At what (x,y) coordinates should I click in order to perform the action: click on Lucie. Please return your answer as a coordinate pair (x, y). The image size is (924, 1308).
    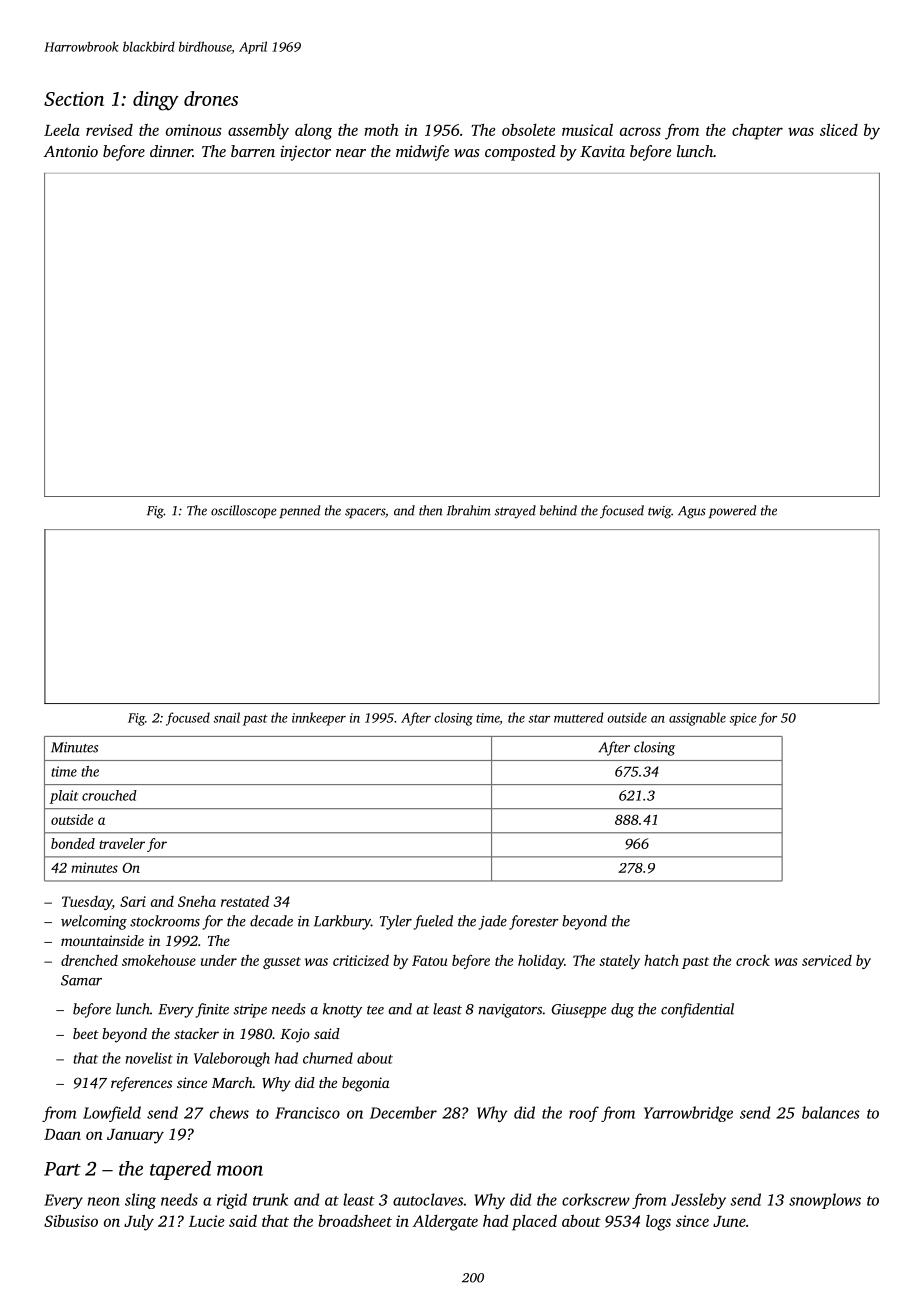
    Looking at the image, I should click on (206, 1221).
